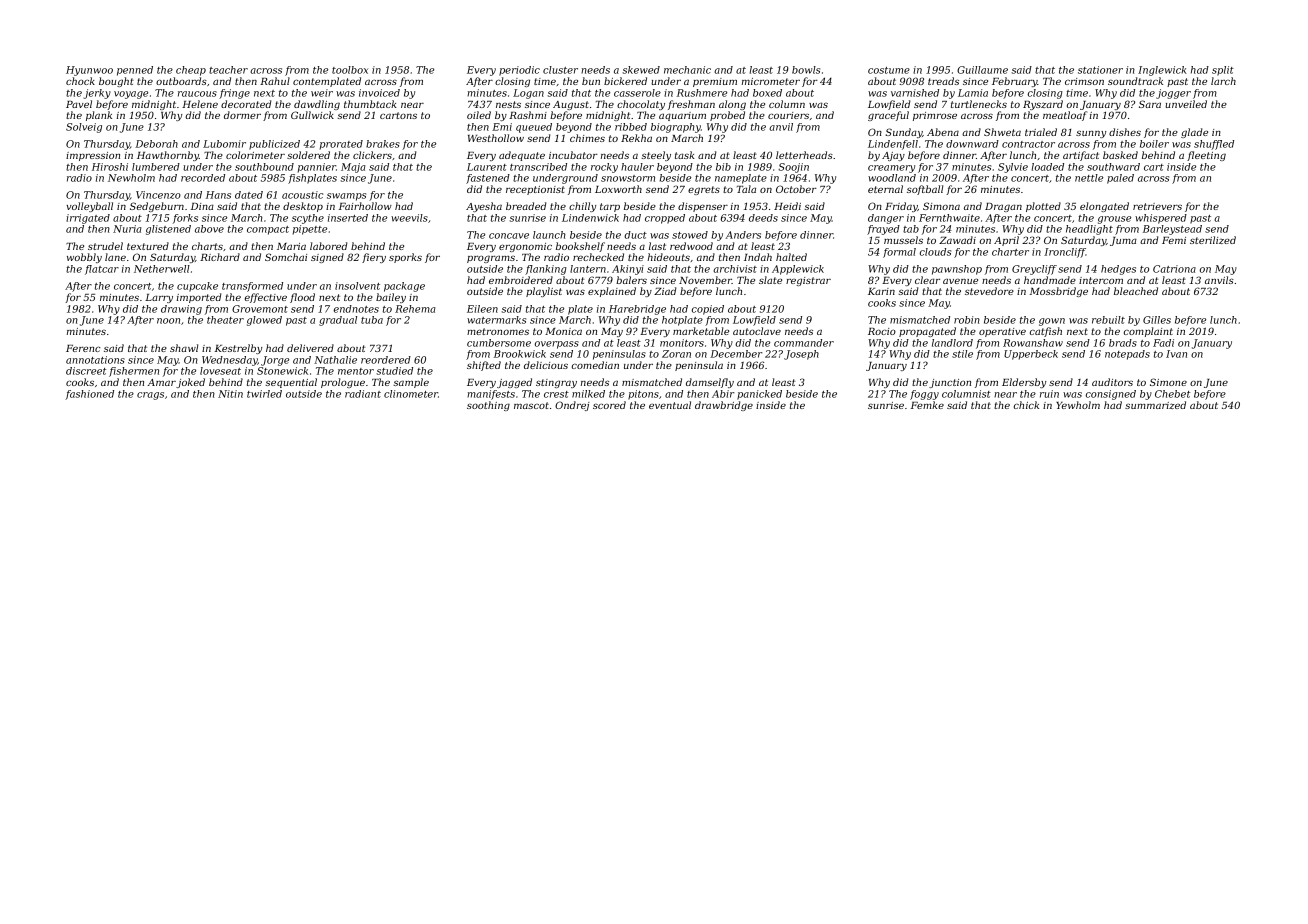  Describe the element at coordinates (275, 361) in the page. I see `Jorge` at that location.
